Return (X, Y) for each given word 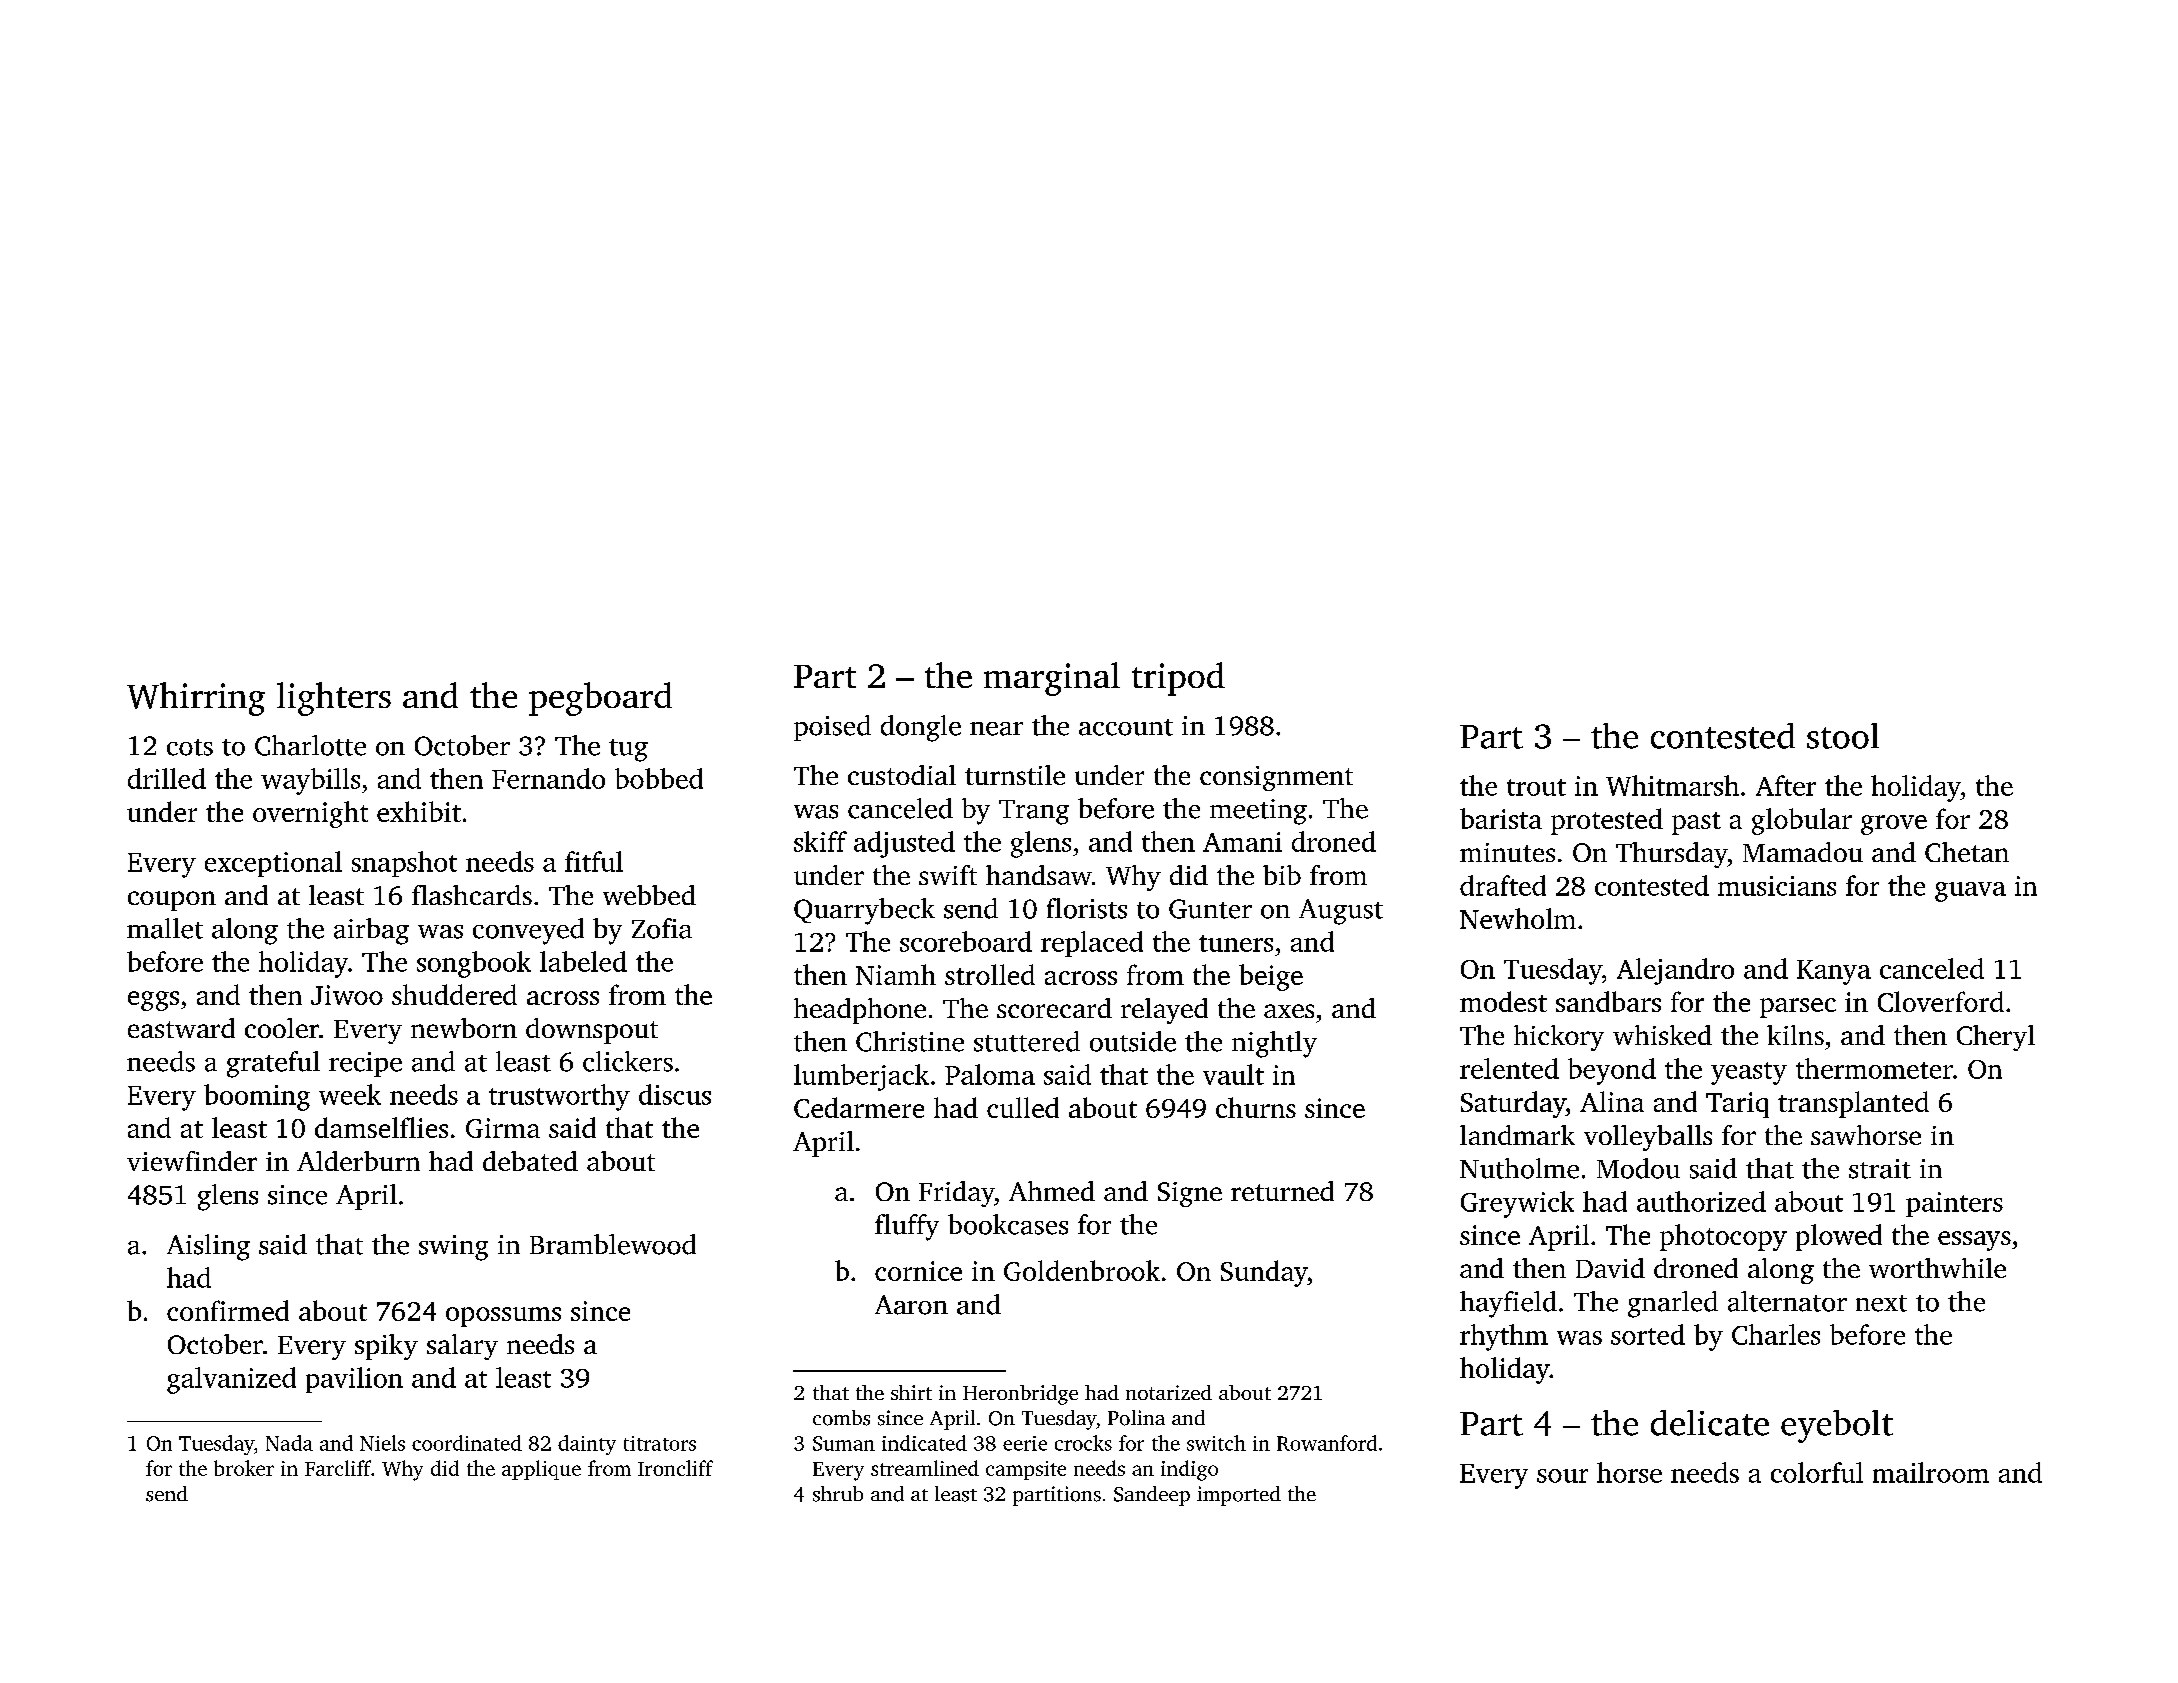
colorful (1817, 1472)
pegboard (600, 699)
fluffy (907, 1227)
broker (244, 1468)
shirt (911, 1392)
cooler (282, 1028)
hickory (1559, 1038)
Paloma (990, 1074)
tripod (1178, 679)
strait (1880, 1169)
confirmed (228, 1310)
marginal (1052, 679)
